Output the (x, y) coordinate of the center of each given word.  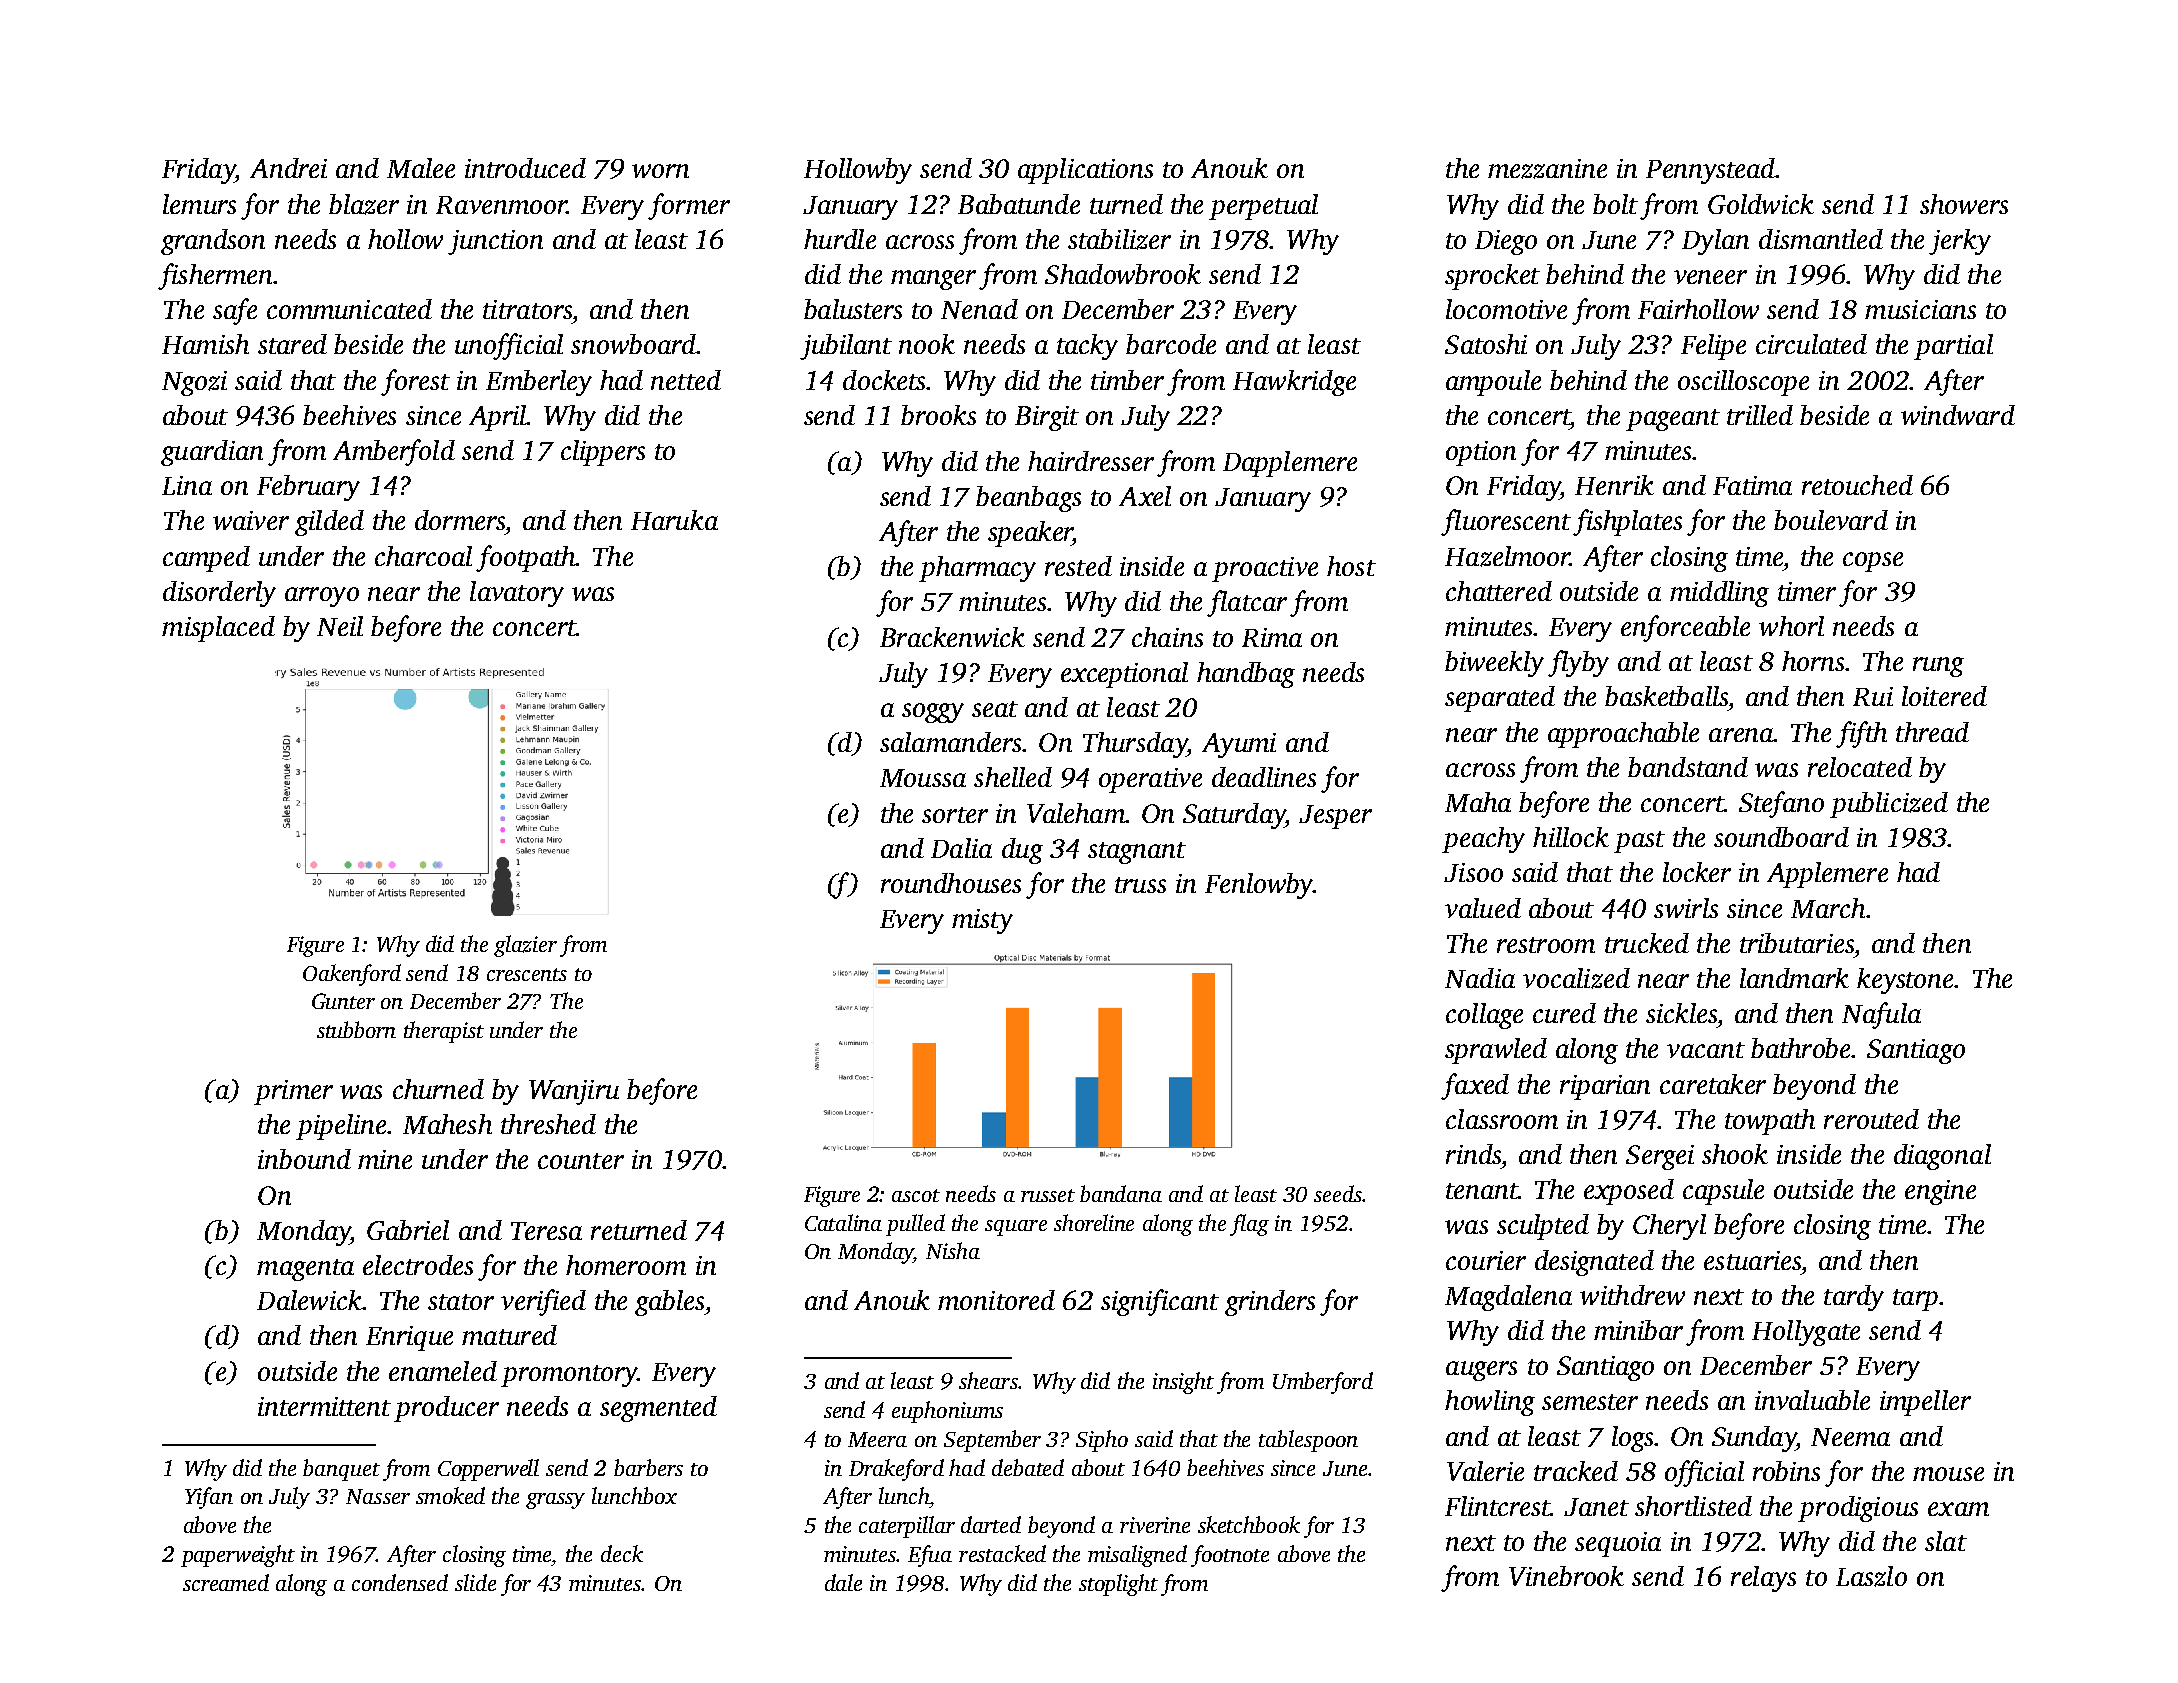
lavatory (517, 594)
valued (1483, 908)
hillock (1571, 837)
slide (475, 1582)
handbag (1246, 675)
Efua (930, 1556)
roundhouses (951, 883)
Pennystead (1710, 171)
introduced (525, 168)
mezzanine (1547, 169)
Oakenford (352, 975)
